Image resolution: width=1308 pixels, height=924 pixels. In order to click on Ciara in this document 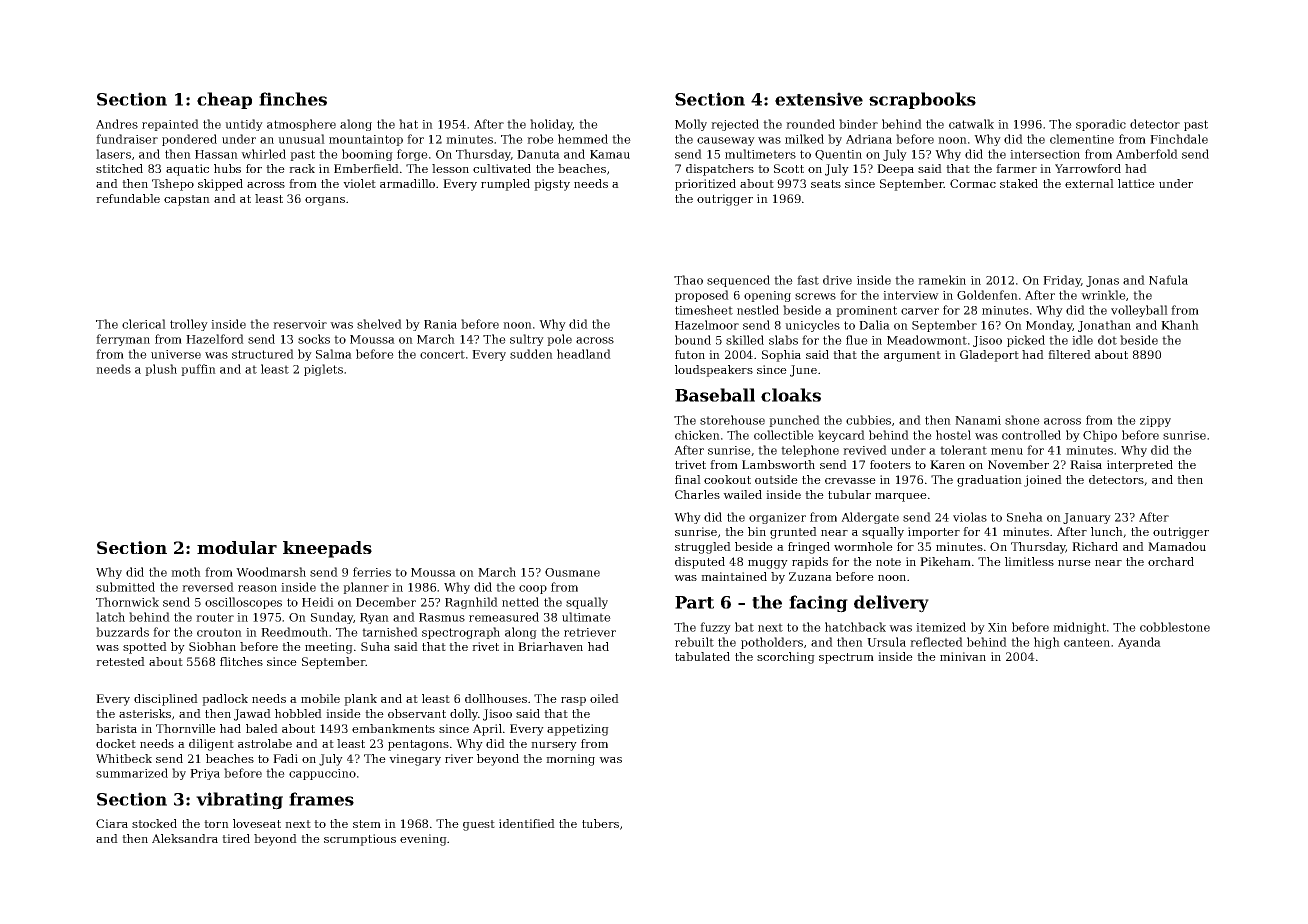, I will do `click(112, 823)`.
